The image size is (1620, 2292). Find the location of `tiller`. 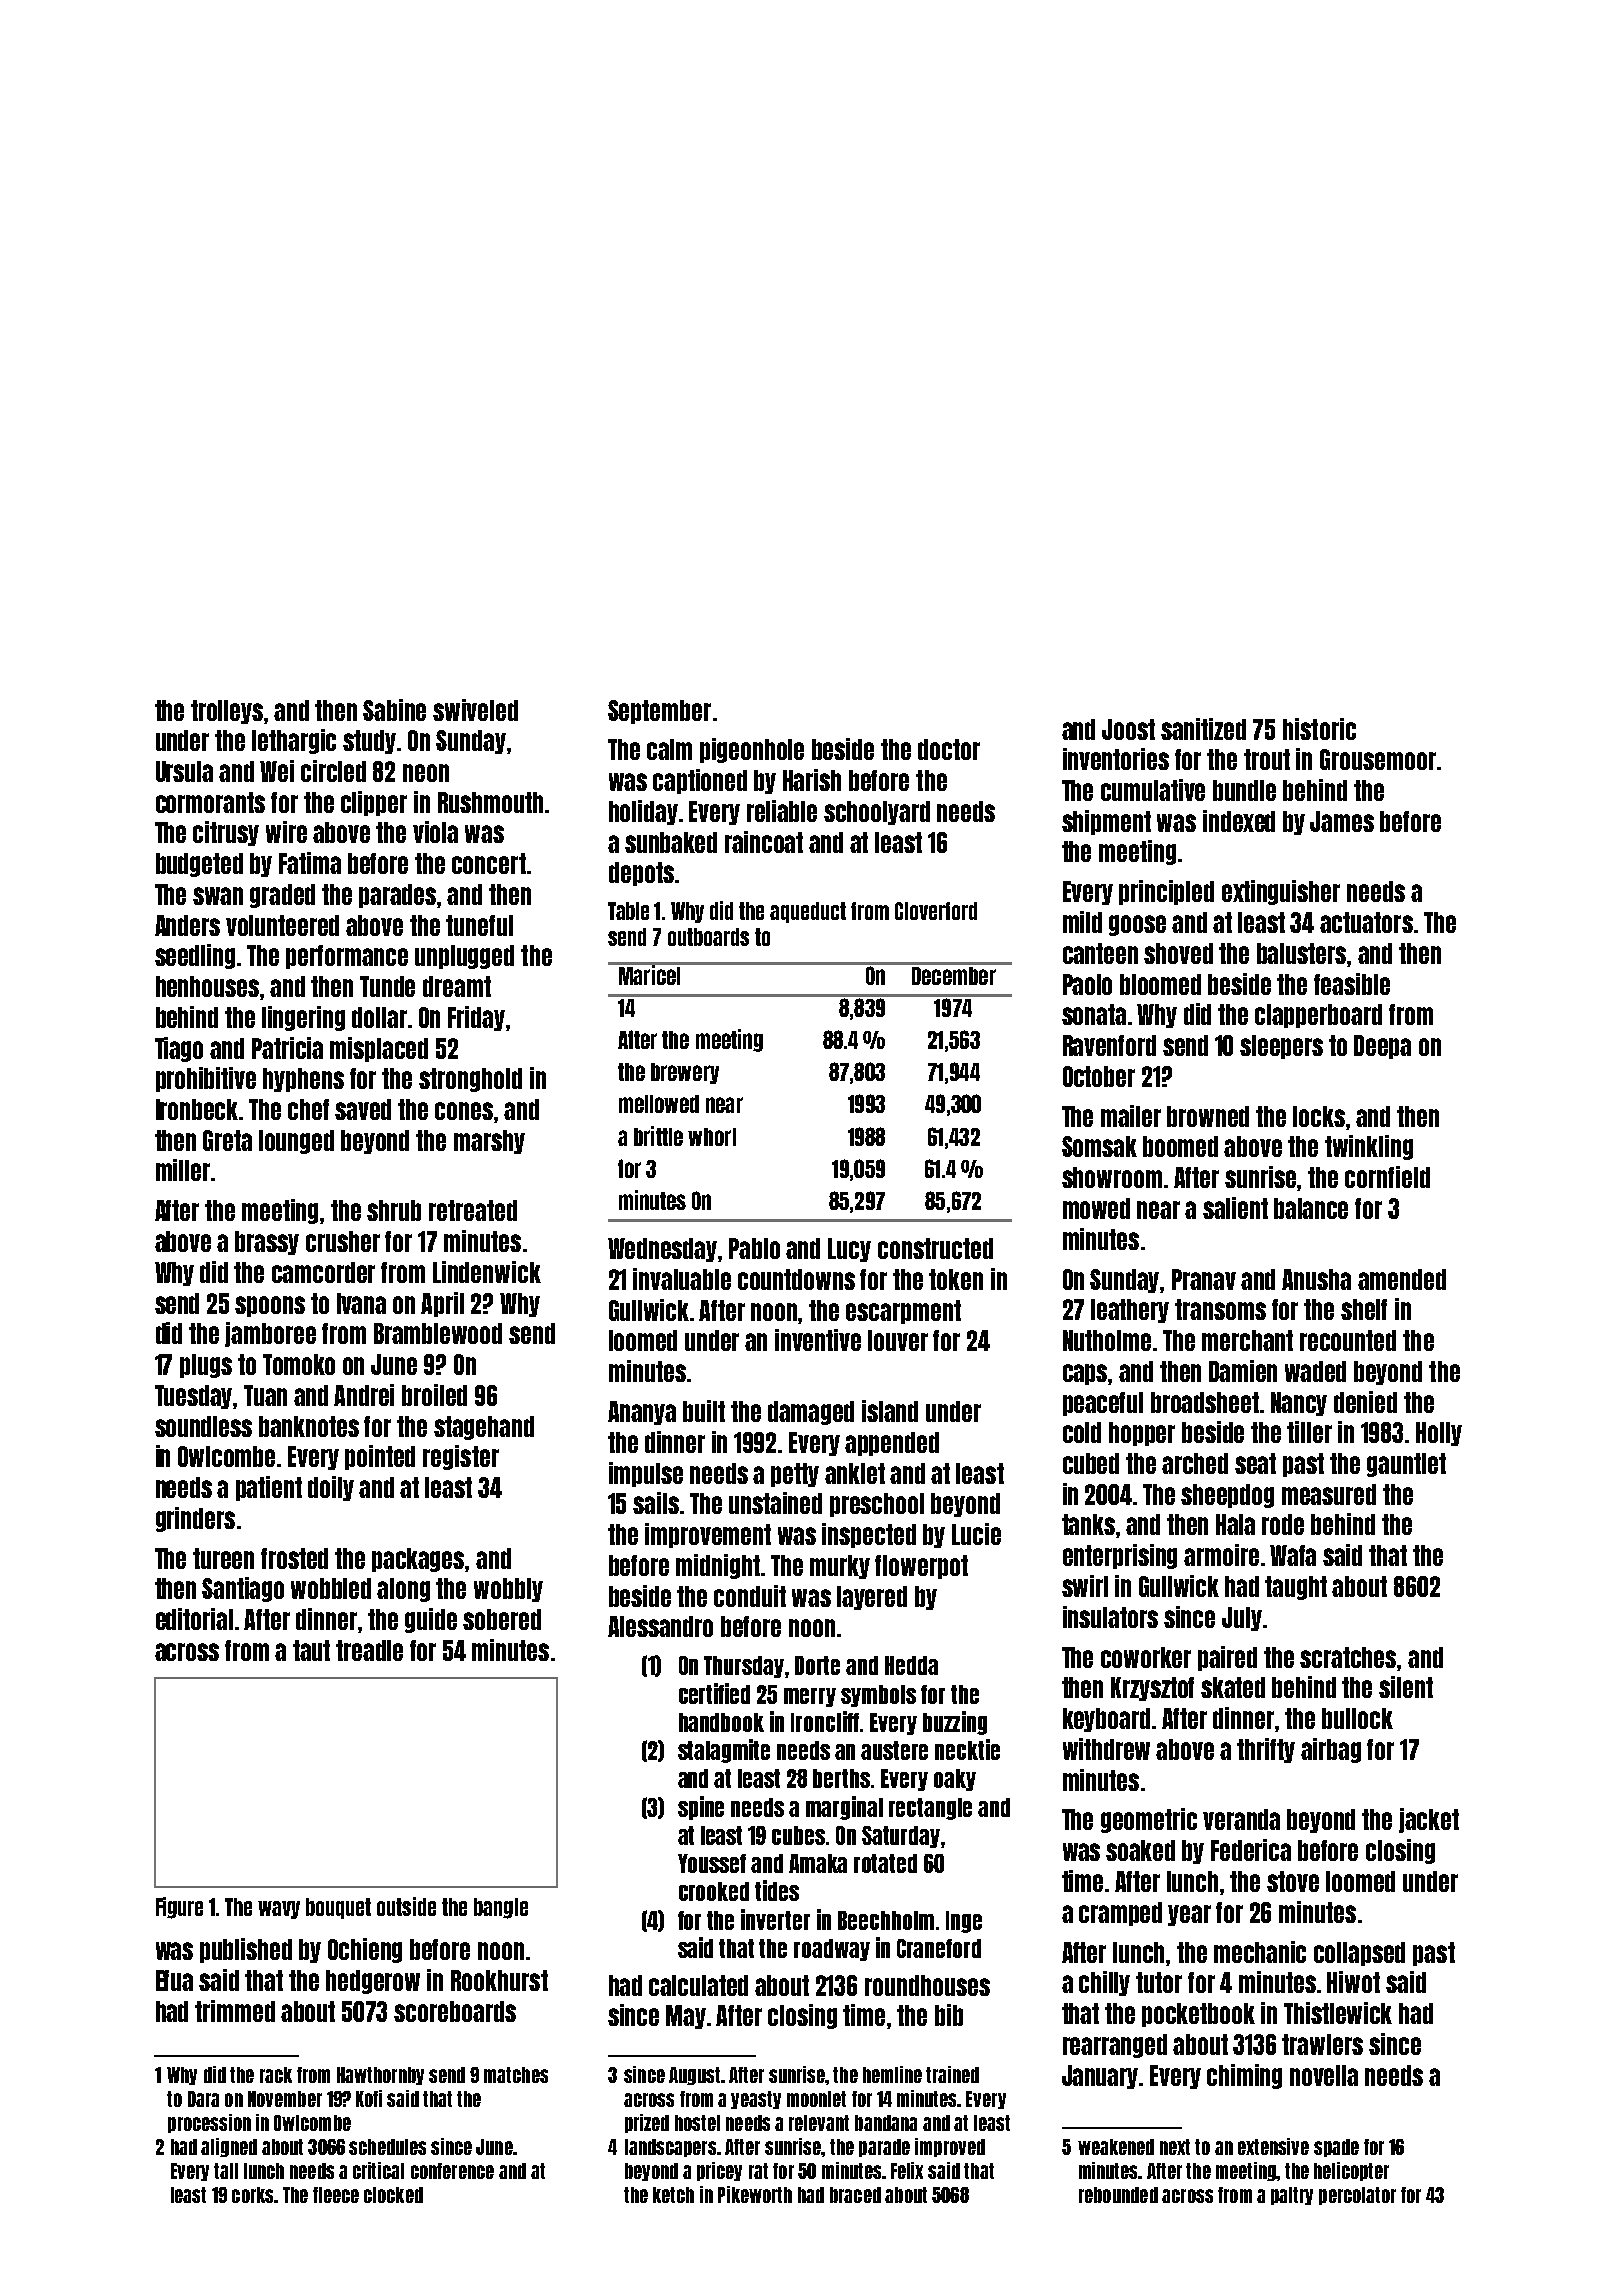

tiller is located at coordinates (1309, 1432).
